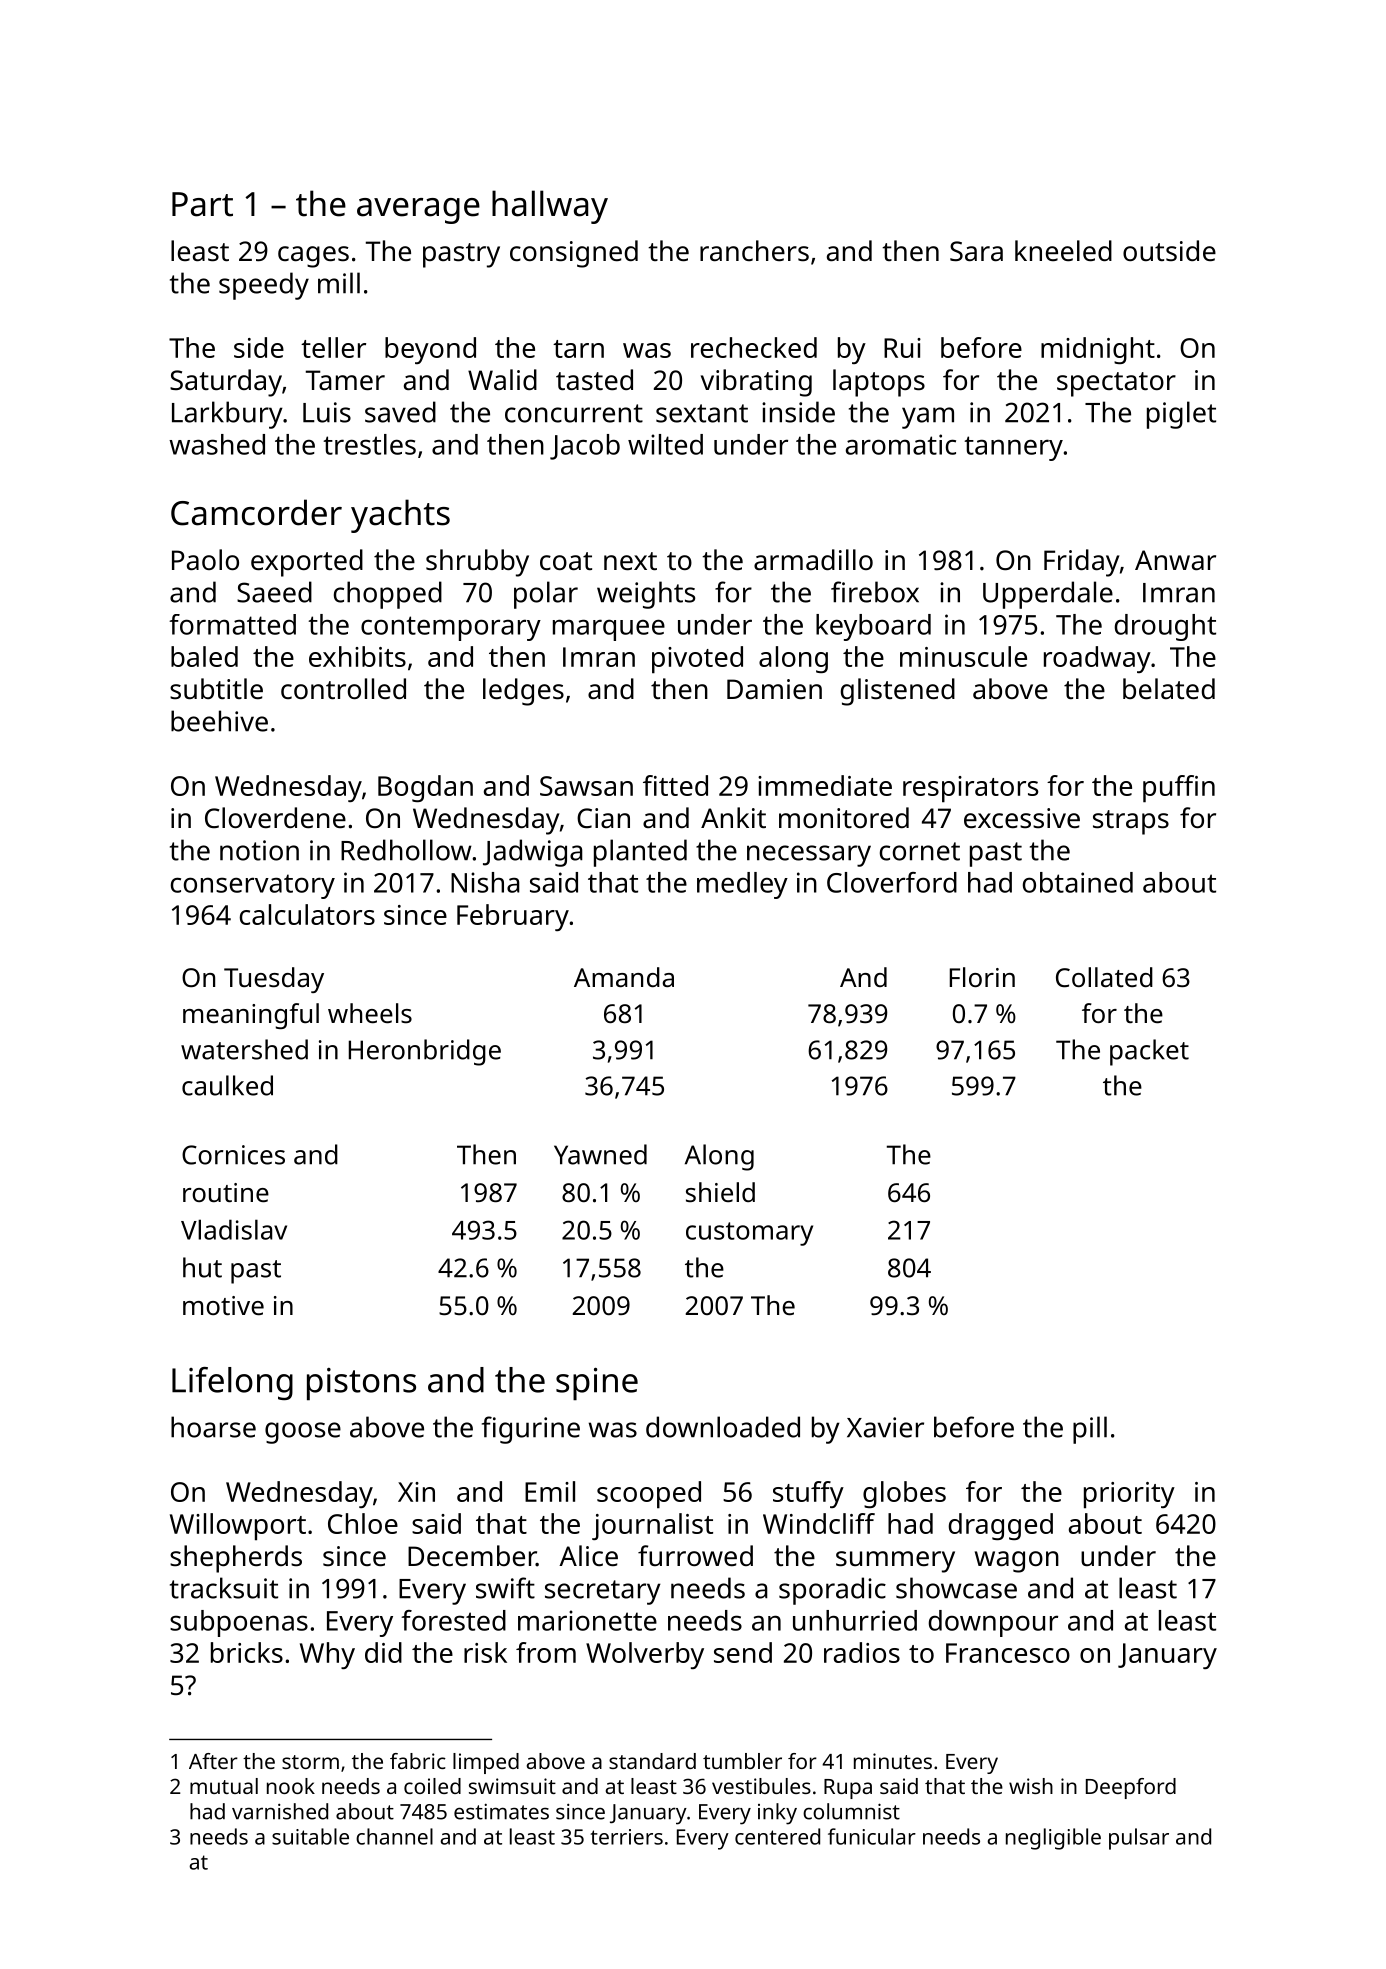 This image has width=1386, height=1969. I want to click on pistons, so click(361, 1384).
